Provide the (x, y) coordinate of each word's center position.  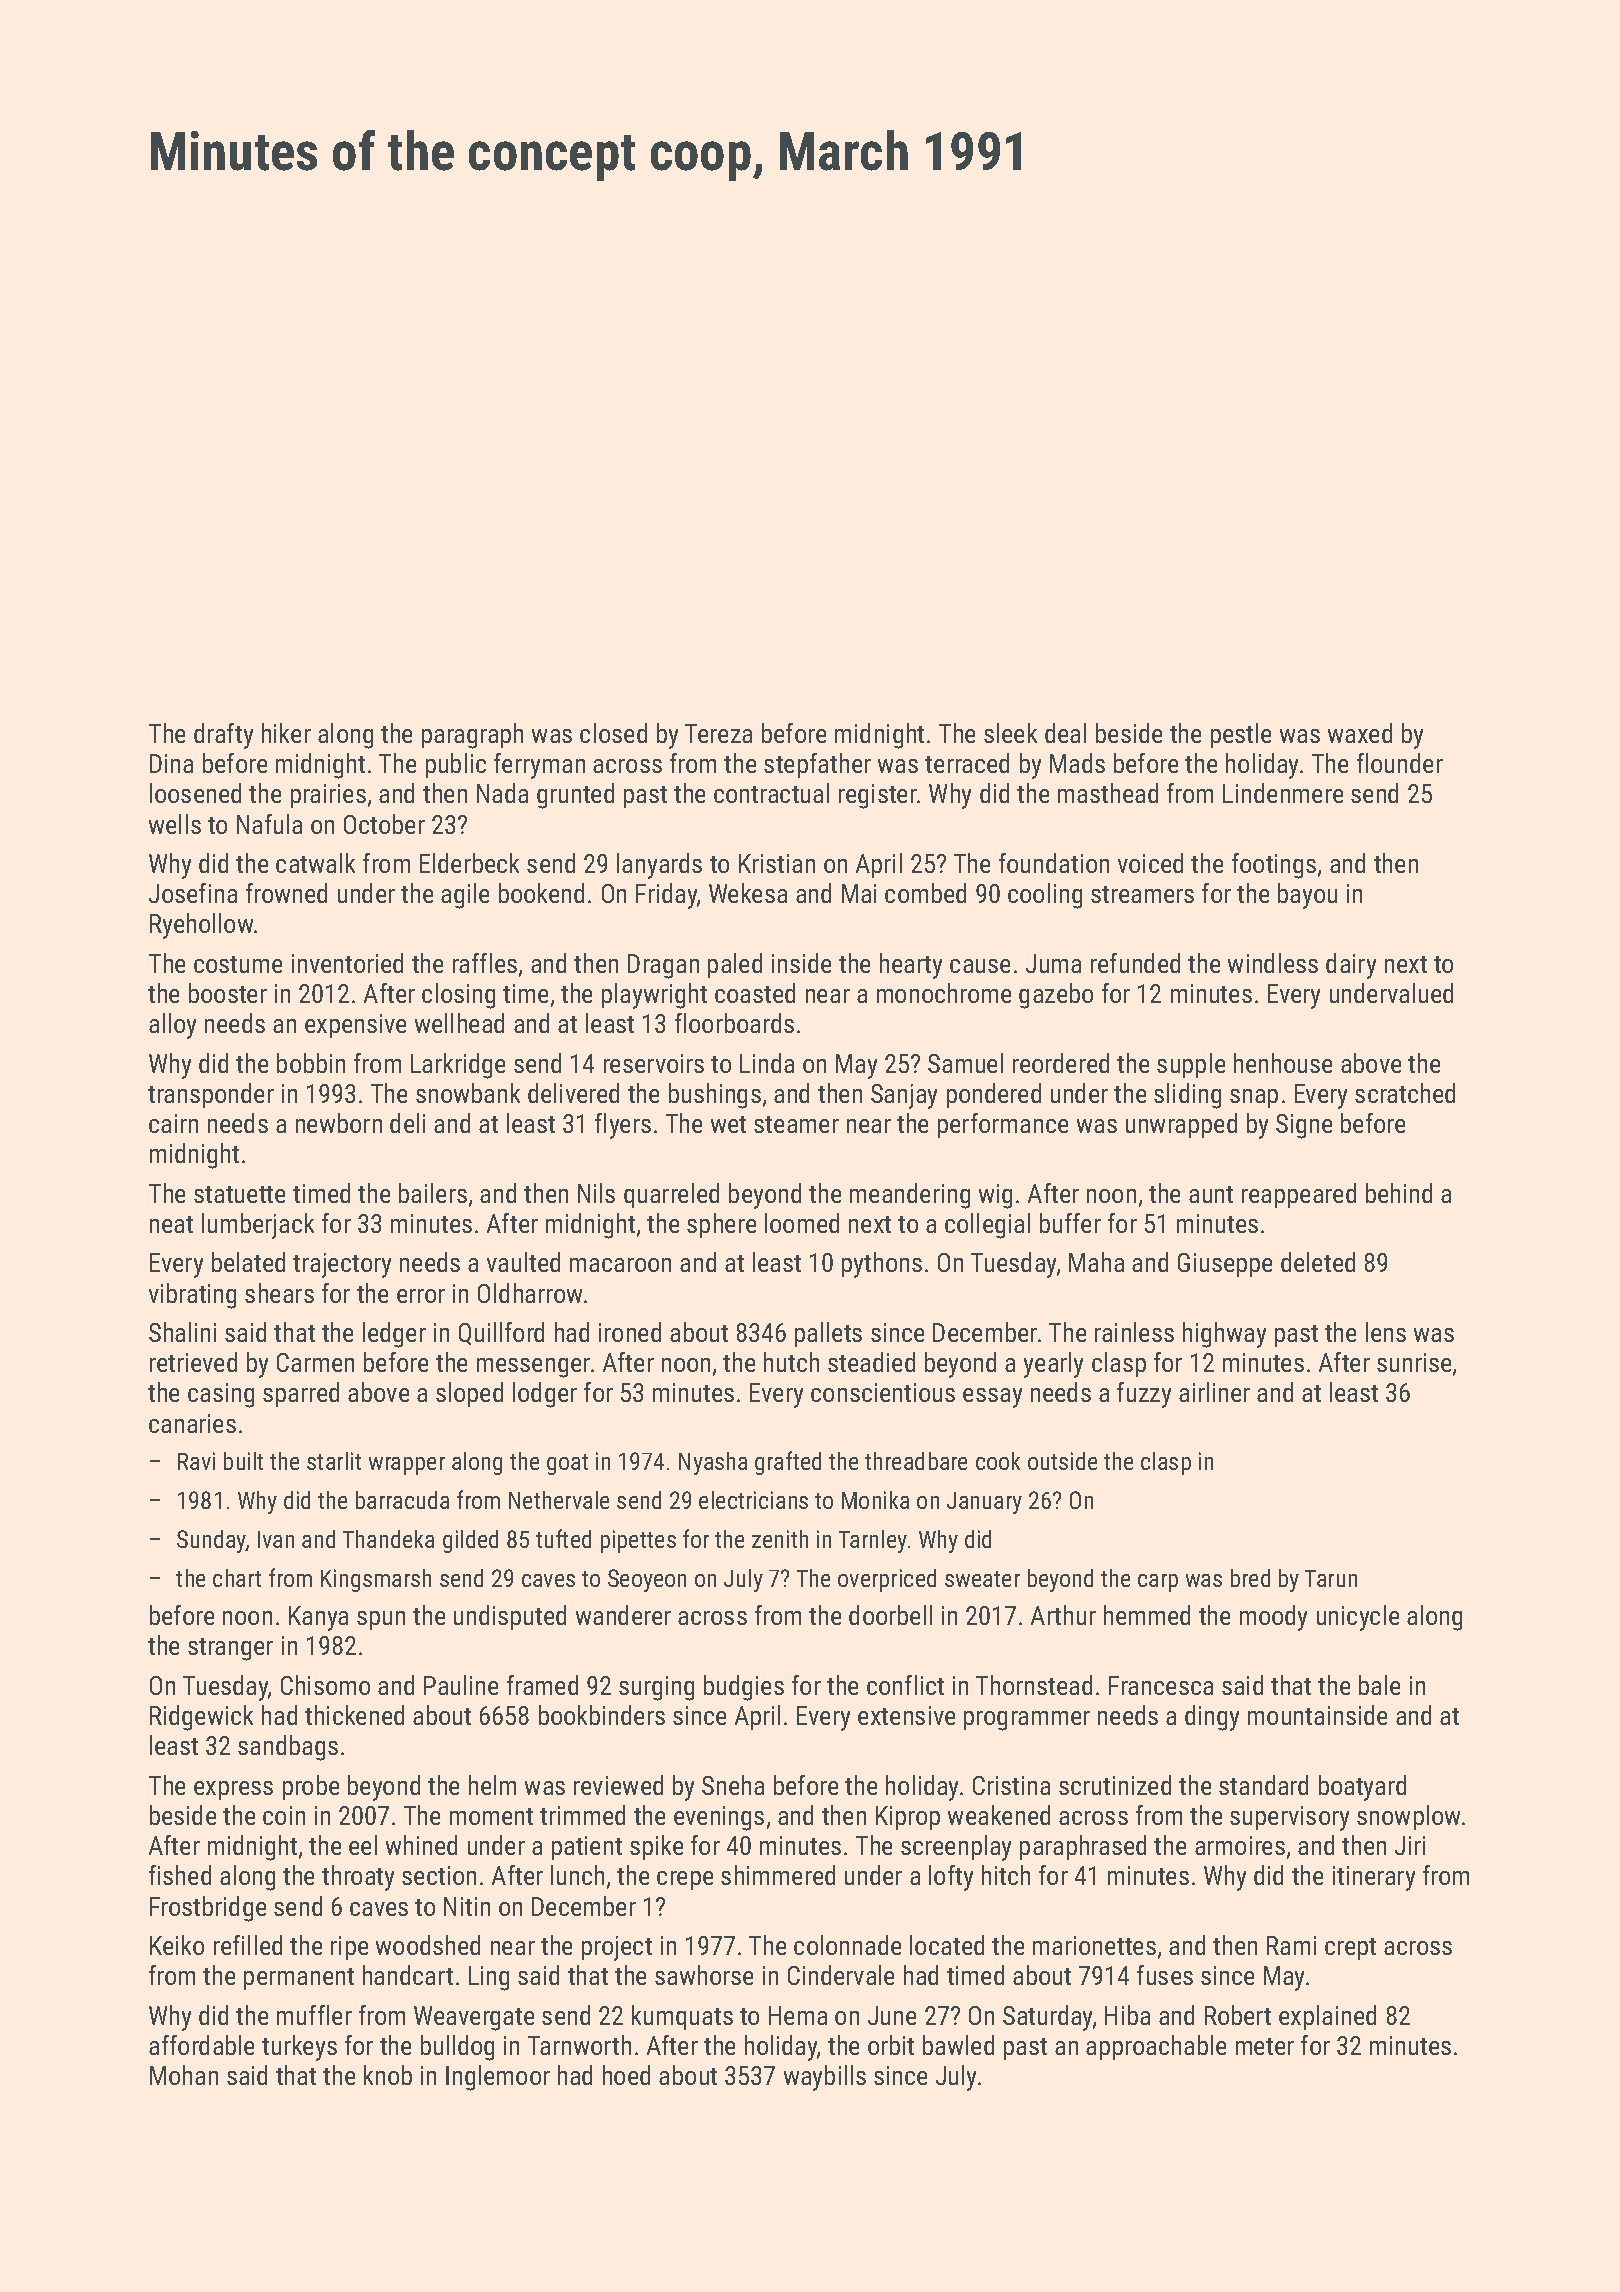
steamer (796, 1124)
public (456, 765)
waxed (1360, 733)
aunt (1211, 1194)
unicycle (1358, 1618)
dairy (1351, 966)
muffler (314, 2015)
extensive (906, 1715)
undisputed (510, 1617)
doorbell (890, 1615)
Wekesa (748, 893)
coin (284, 1815)
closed (613, 733)
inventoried (347, 963)
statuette (239, 1194)
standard (1263, 1785)
